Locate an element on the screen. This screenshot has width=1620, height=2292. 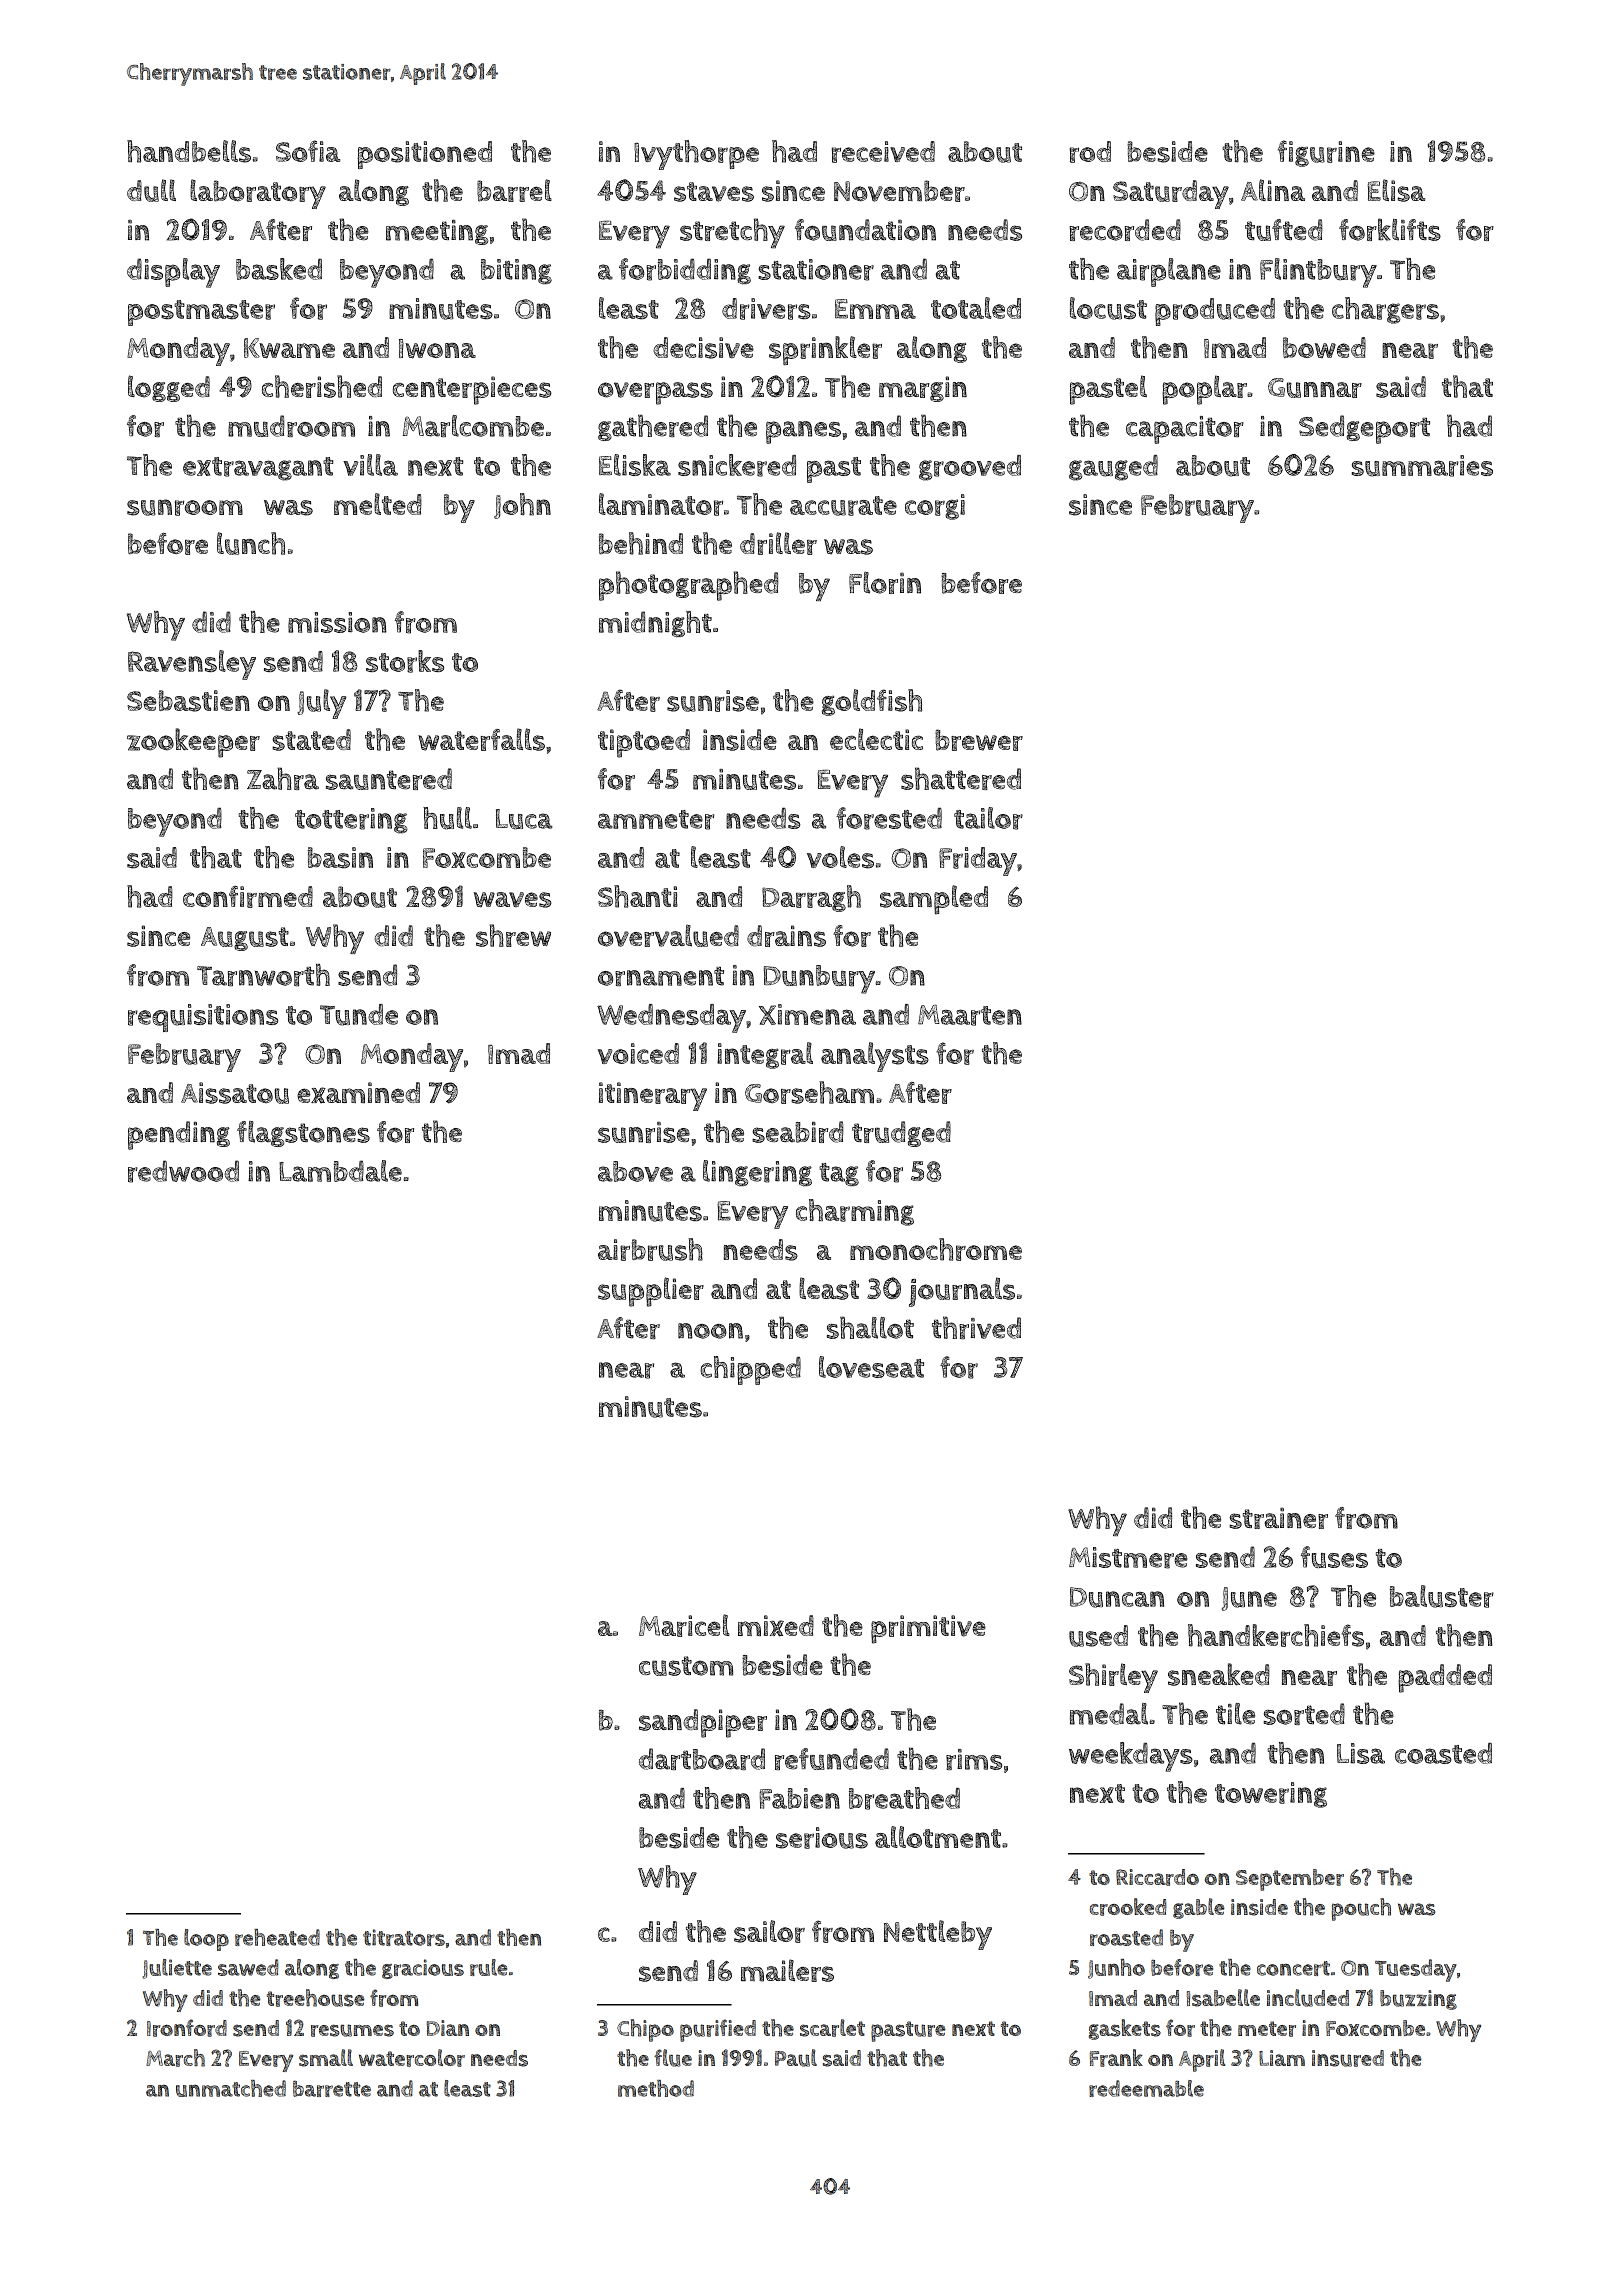
figurine is located at coordinates (1326, 153).
